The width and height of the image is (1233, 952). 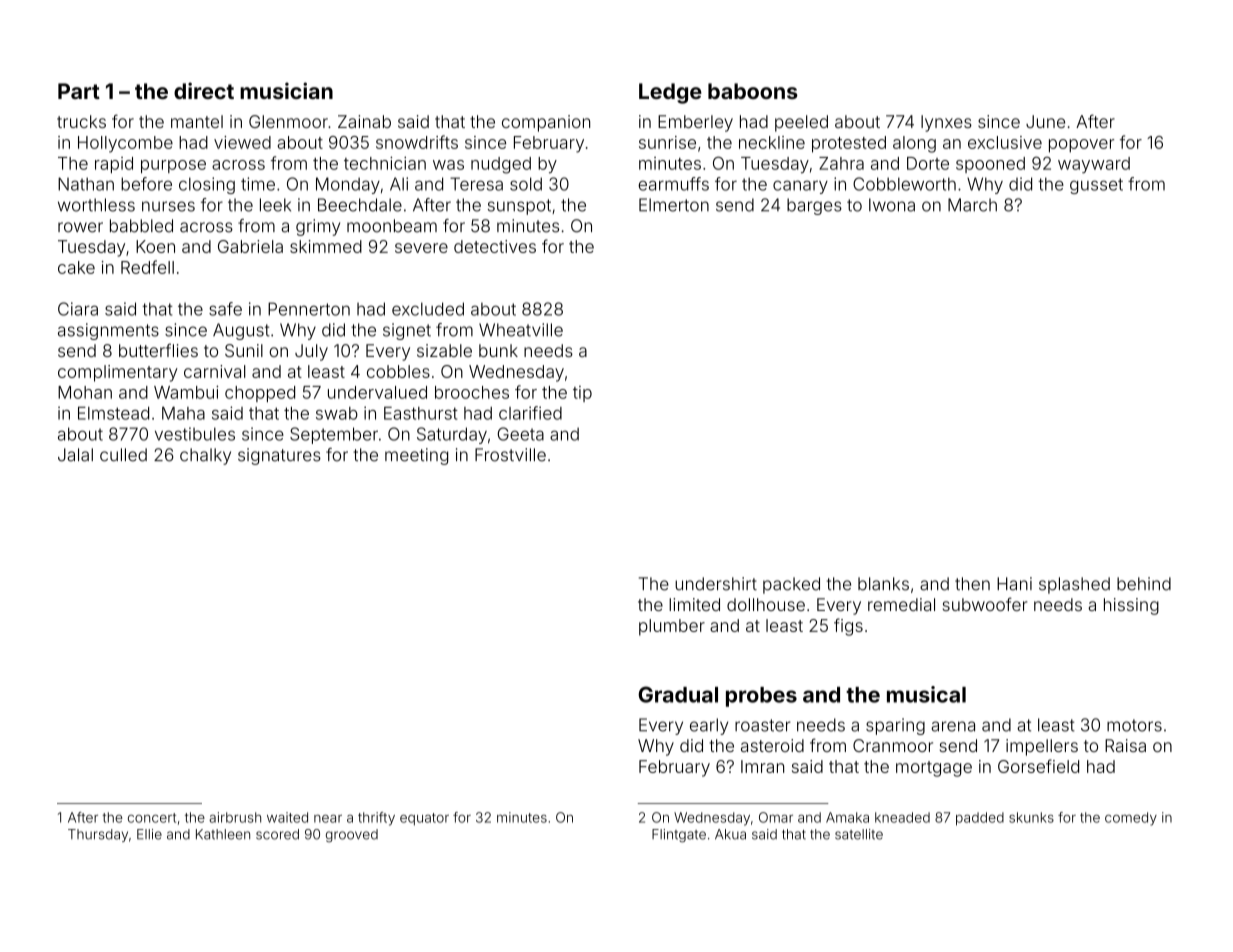 What do you see at coordinates (985, 604) in the image?
I see `subwoofer` at bounding box center [985, 604].
